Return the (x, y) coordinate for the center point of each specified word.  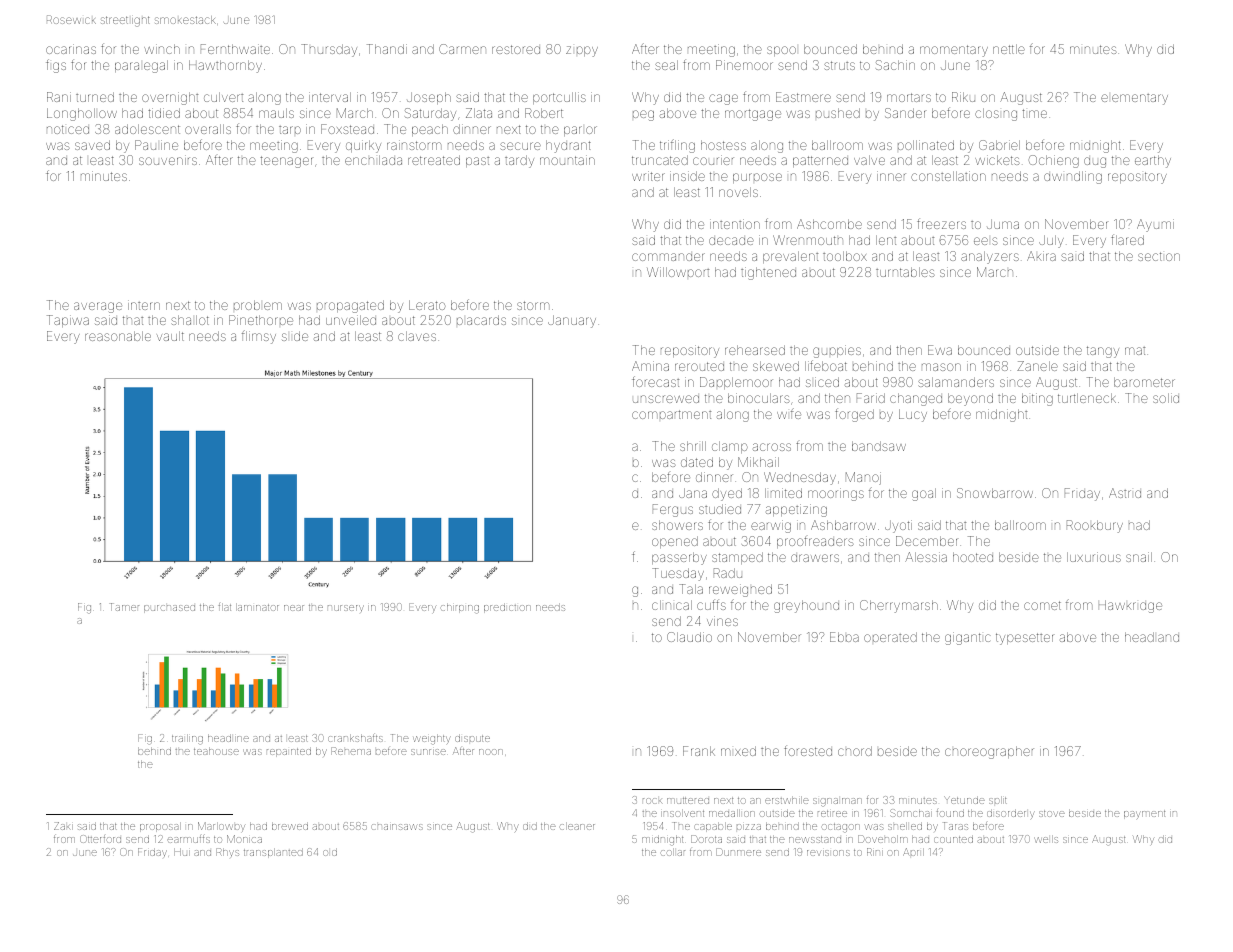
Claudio (689, 637)
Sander (905, 113)
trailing (187, 739)
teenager (286, 162)
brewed (290, 826)
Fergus (673, 510)
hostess (723, 145)
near (294, 608)
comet (1042, 605)
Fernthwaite (235, 49)
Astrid (1125, 493)
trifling (677, 146)
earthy (1153, 161)
